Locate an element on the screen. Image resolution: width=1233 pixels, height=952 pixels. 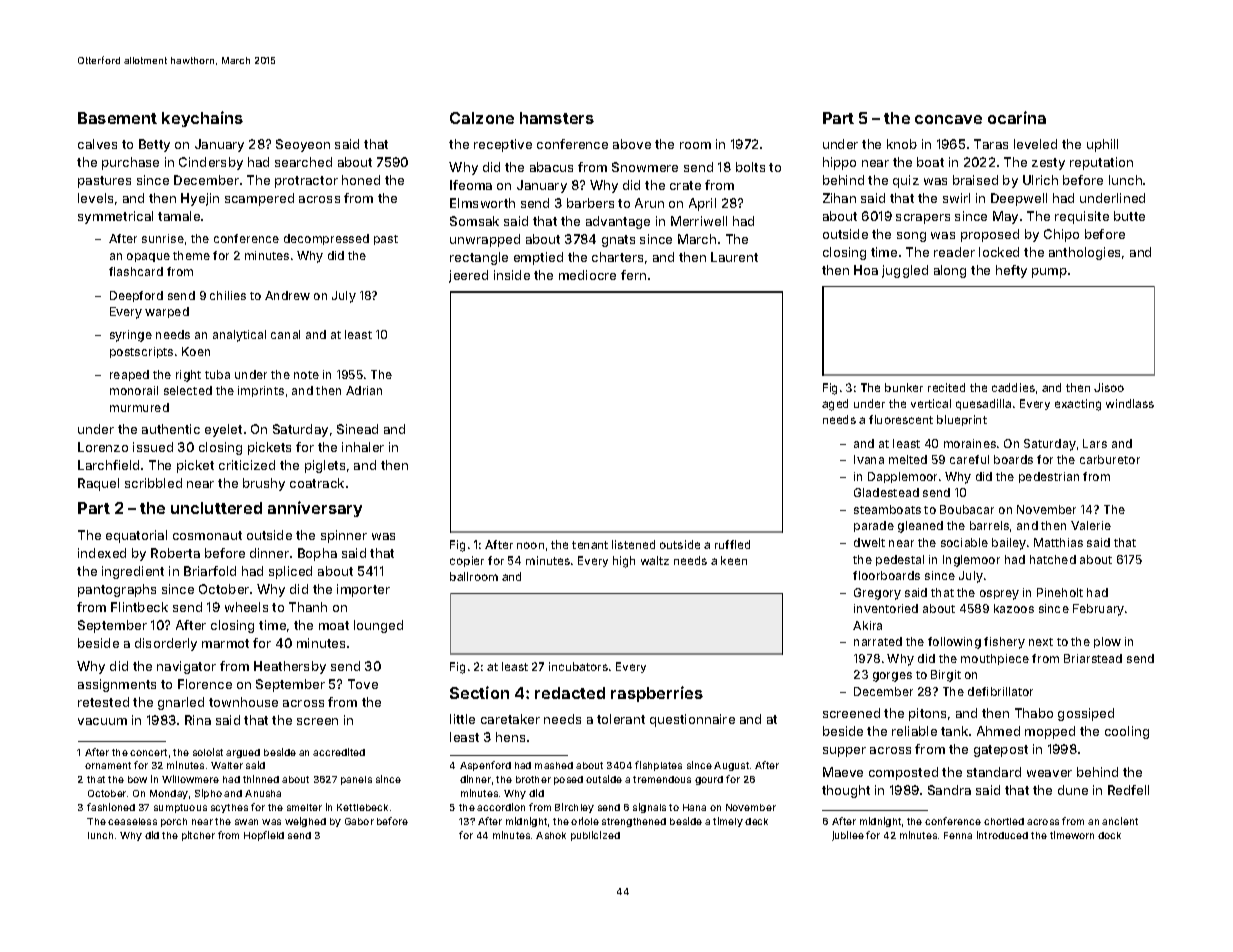
assignments is located at coordinates (117, 685).
